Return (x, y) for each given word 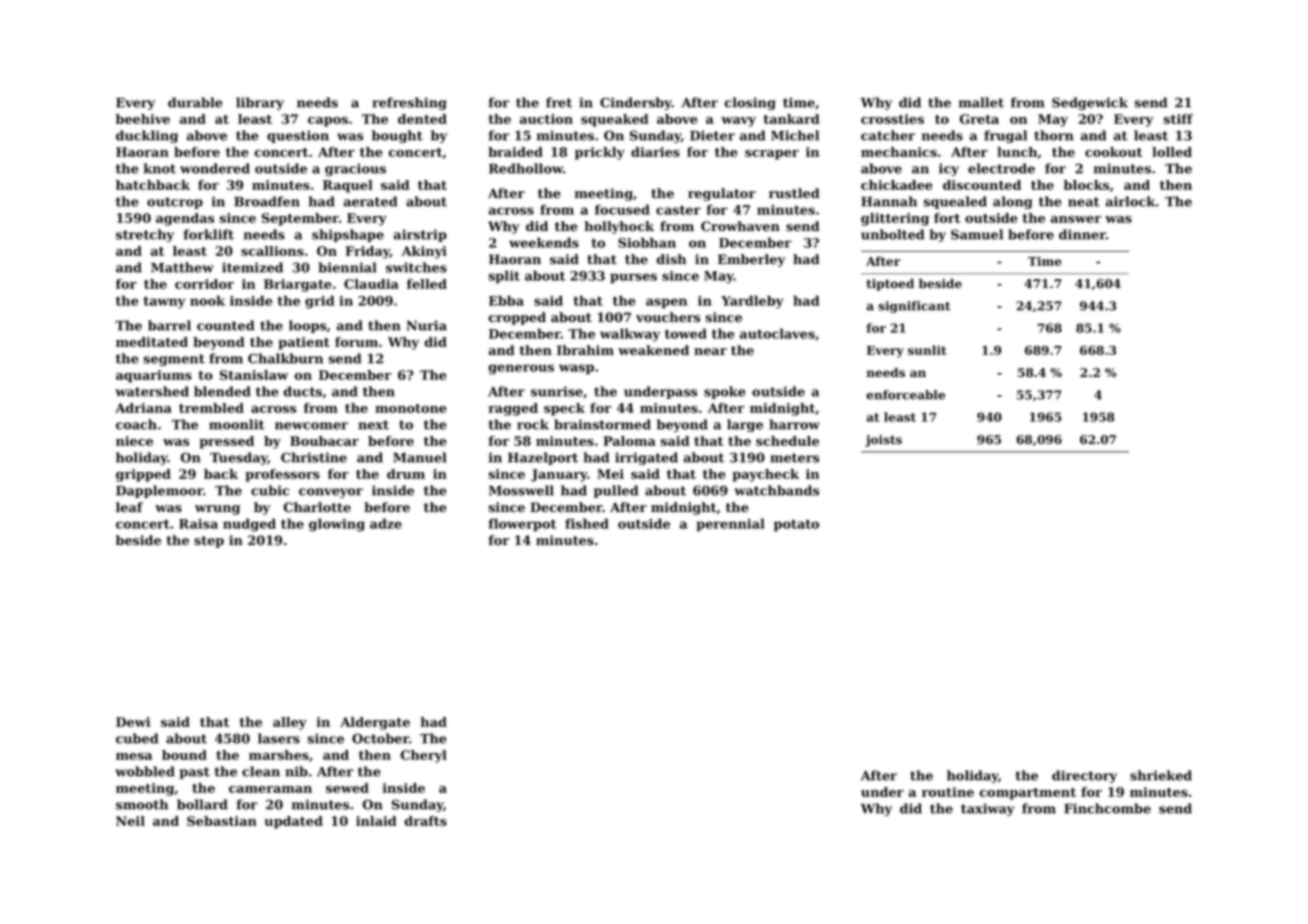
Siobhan (647, 242)
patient (304, 343)
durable (195, 102)
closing (750, 103)
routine (948, 792)
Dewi (133, 722)
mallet (981, 102)
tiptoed (890, 285)
